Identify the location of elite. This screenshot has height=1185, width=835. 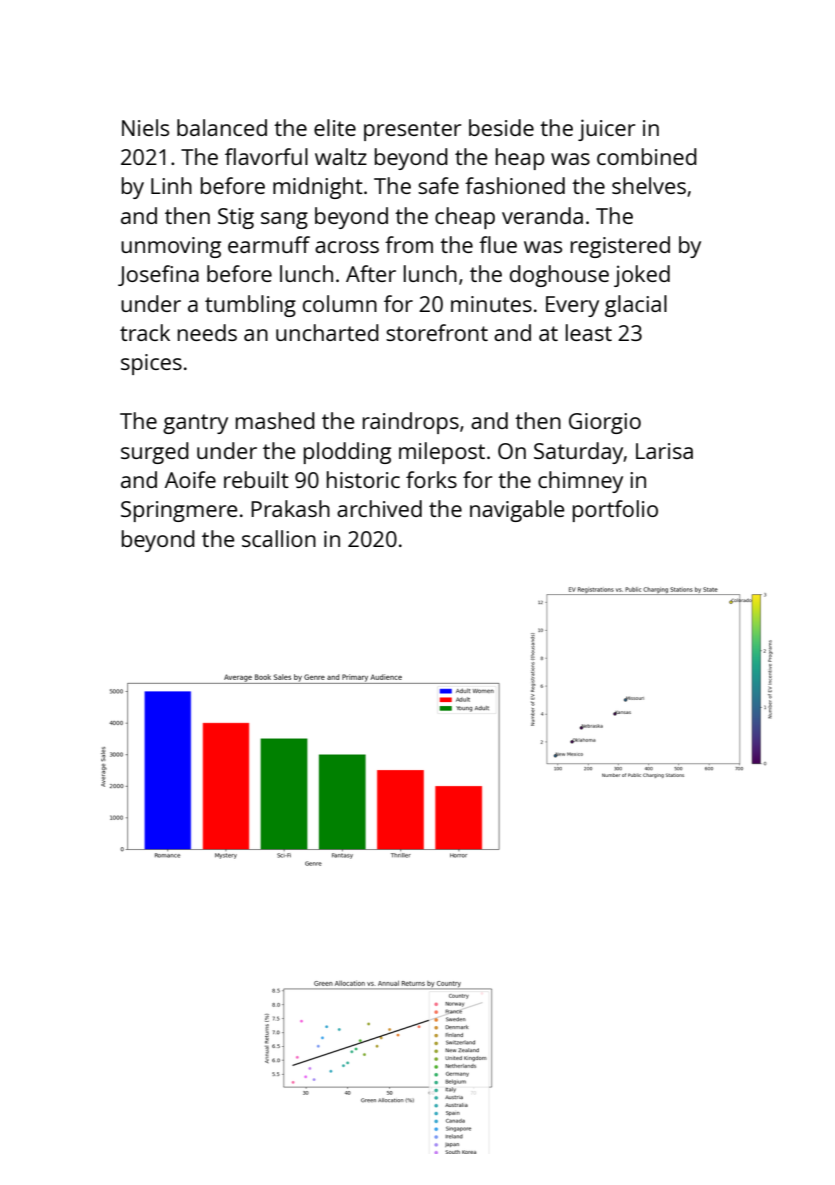
(335, 127).
